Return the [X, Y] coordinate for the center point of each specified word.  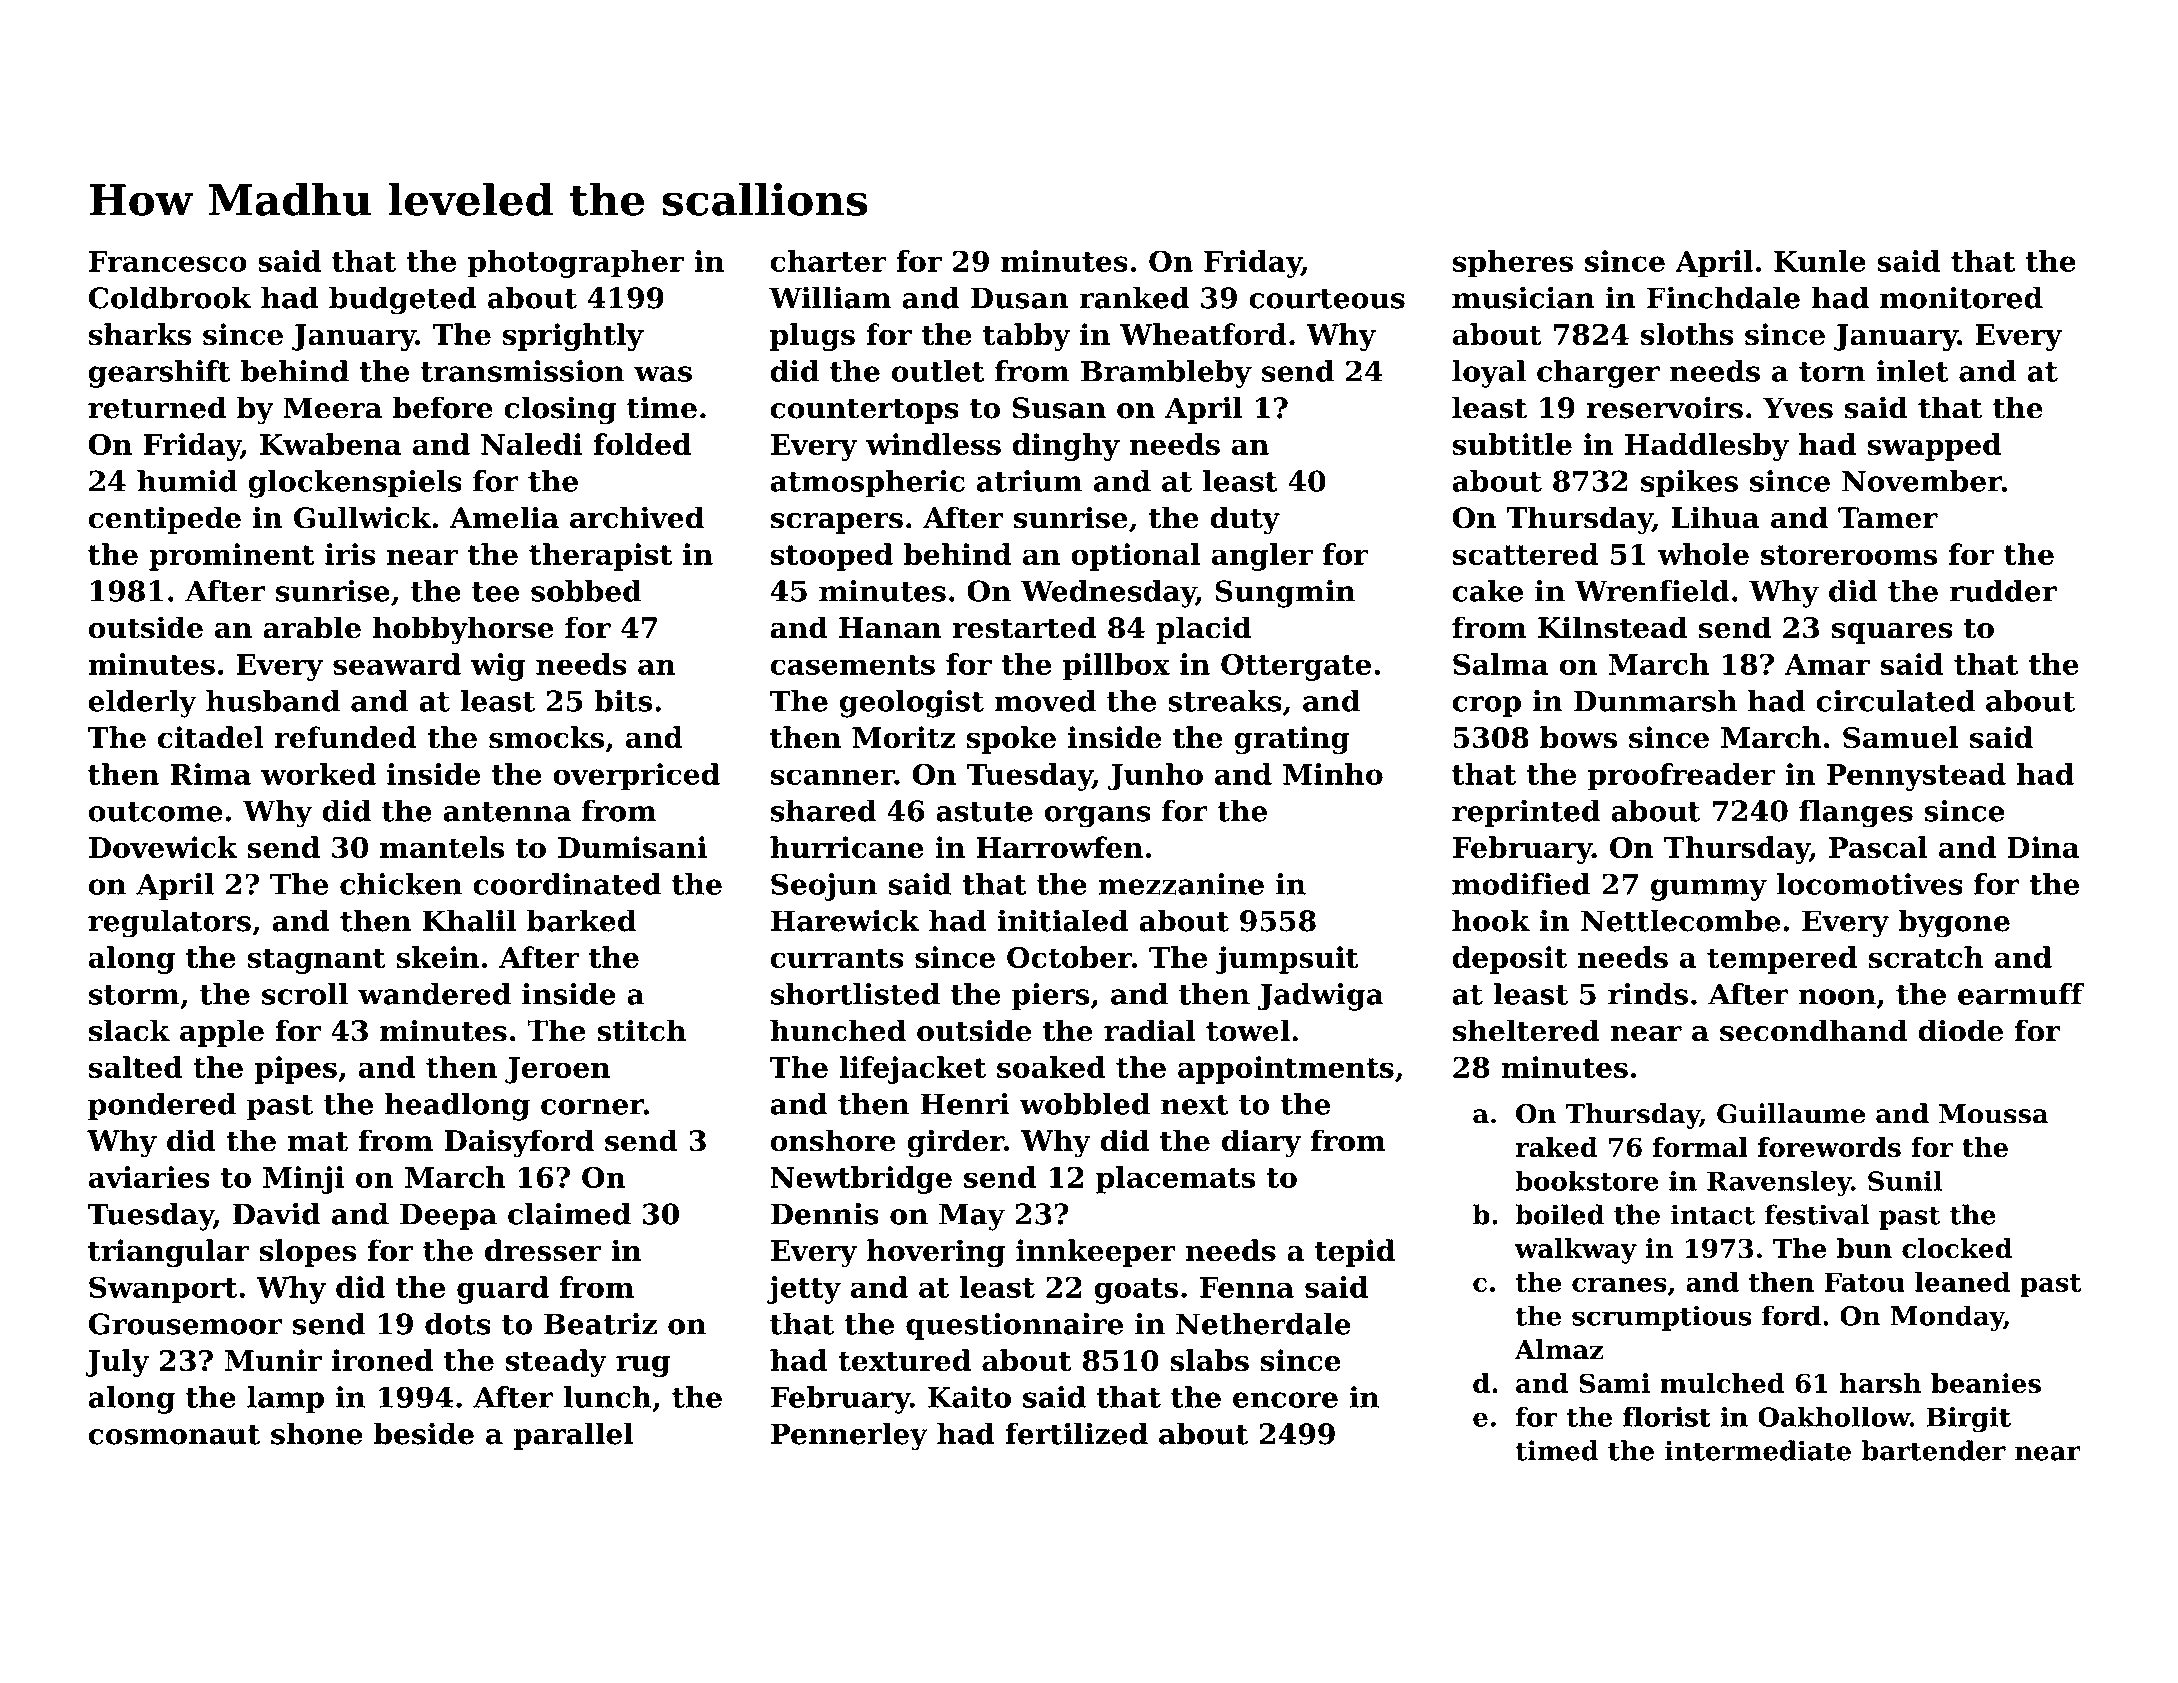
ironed [382, 1360]
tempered [1782, 960]
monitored [1961, 297]
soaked [1051, 1067]
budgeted [403, 300]
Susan [1059, 408]
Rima [210, 774]
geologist [912, 704]
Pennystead [1916, 777]
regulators [169, 923]
